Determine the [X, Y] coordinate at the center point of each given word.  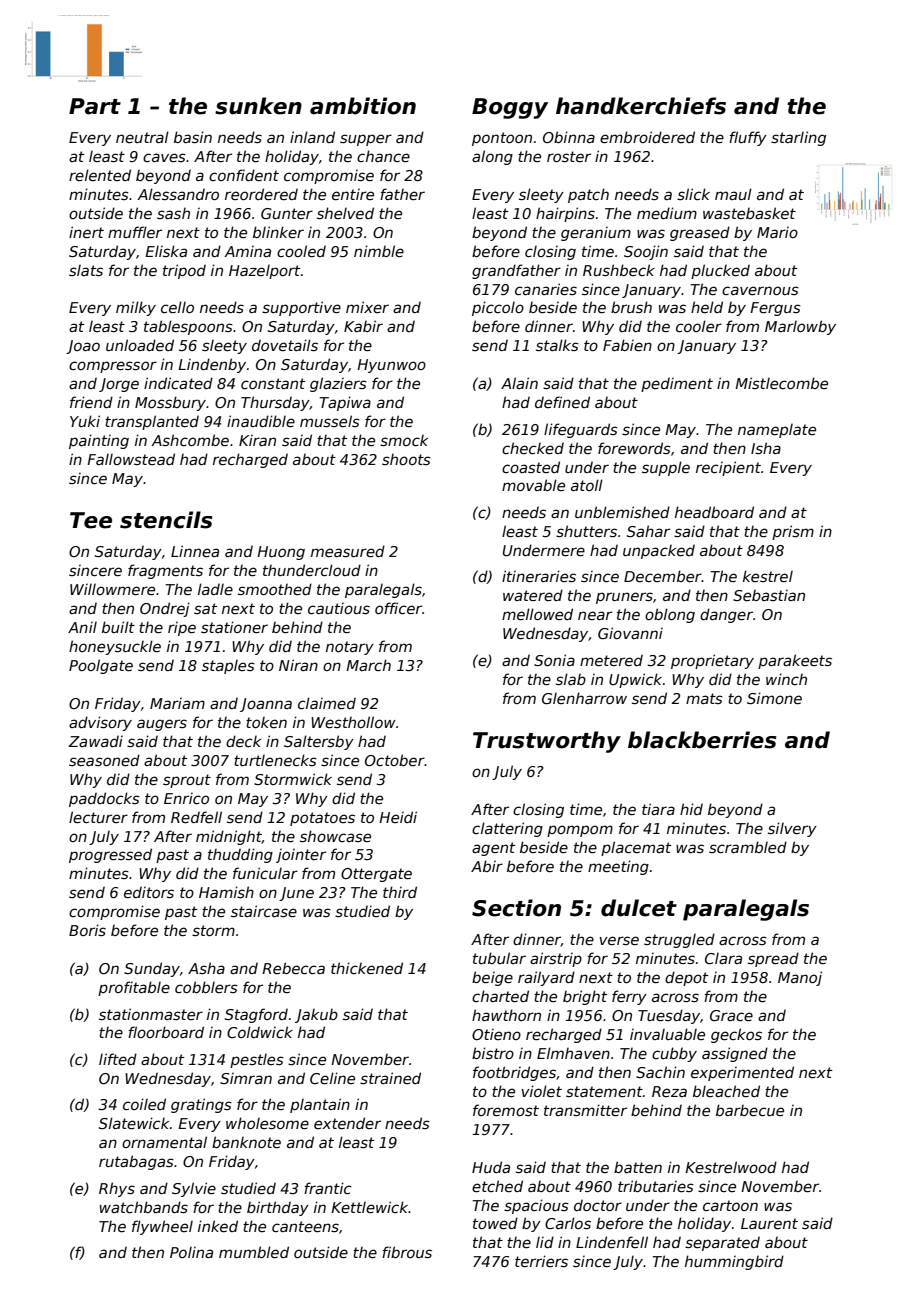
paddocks [104, 799]
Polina [191, 1252]
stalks [557, 345]
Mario [777, 232]
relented [100, 175]
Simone [774, 698]
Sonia [554, 660]
